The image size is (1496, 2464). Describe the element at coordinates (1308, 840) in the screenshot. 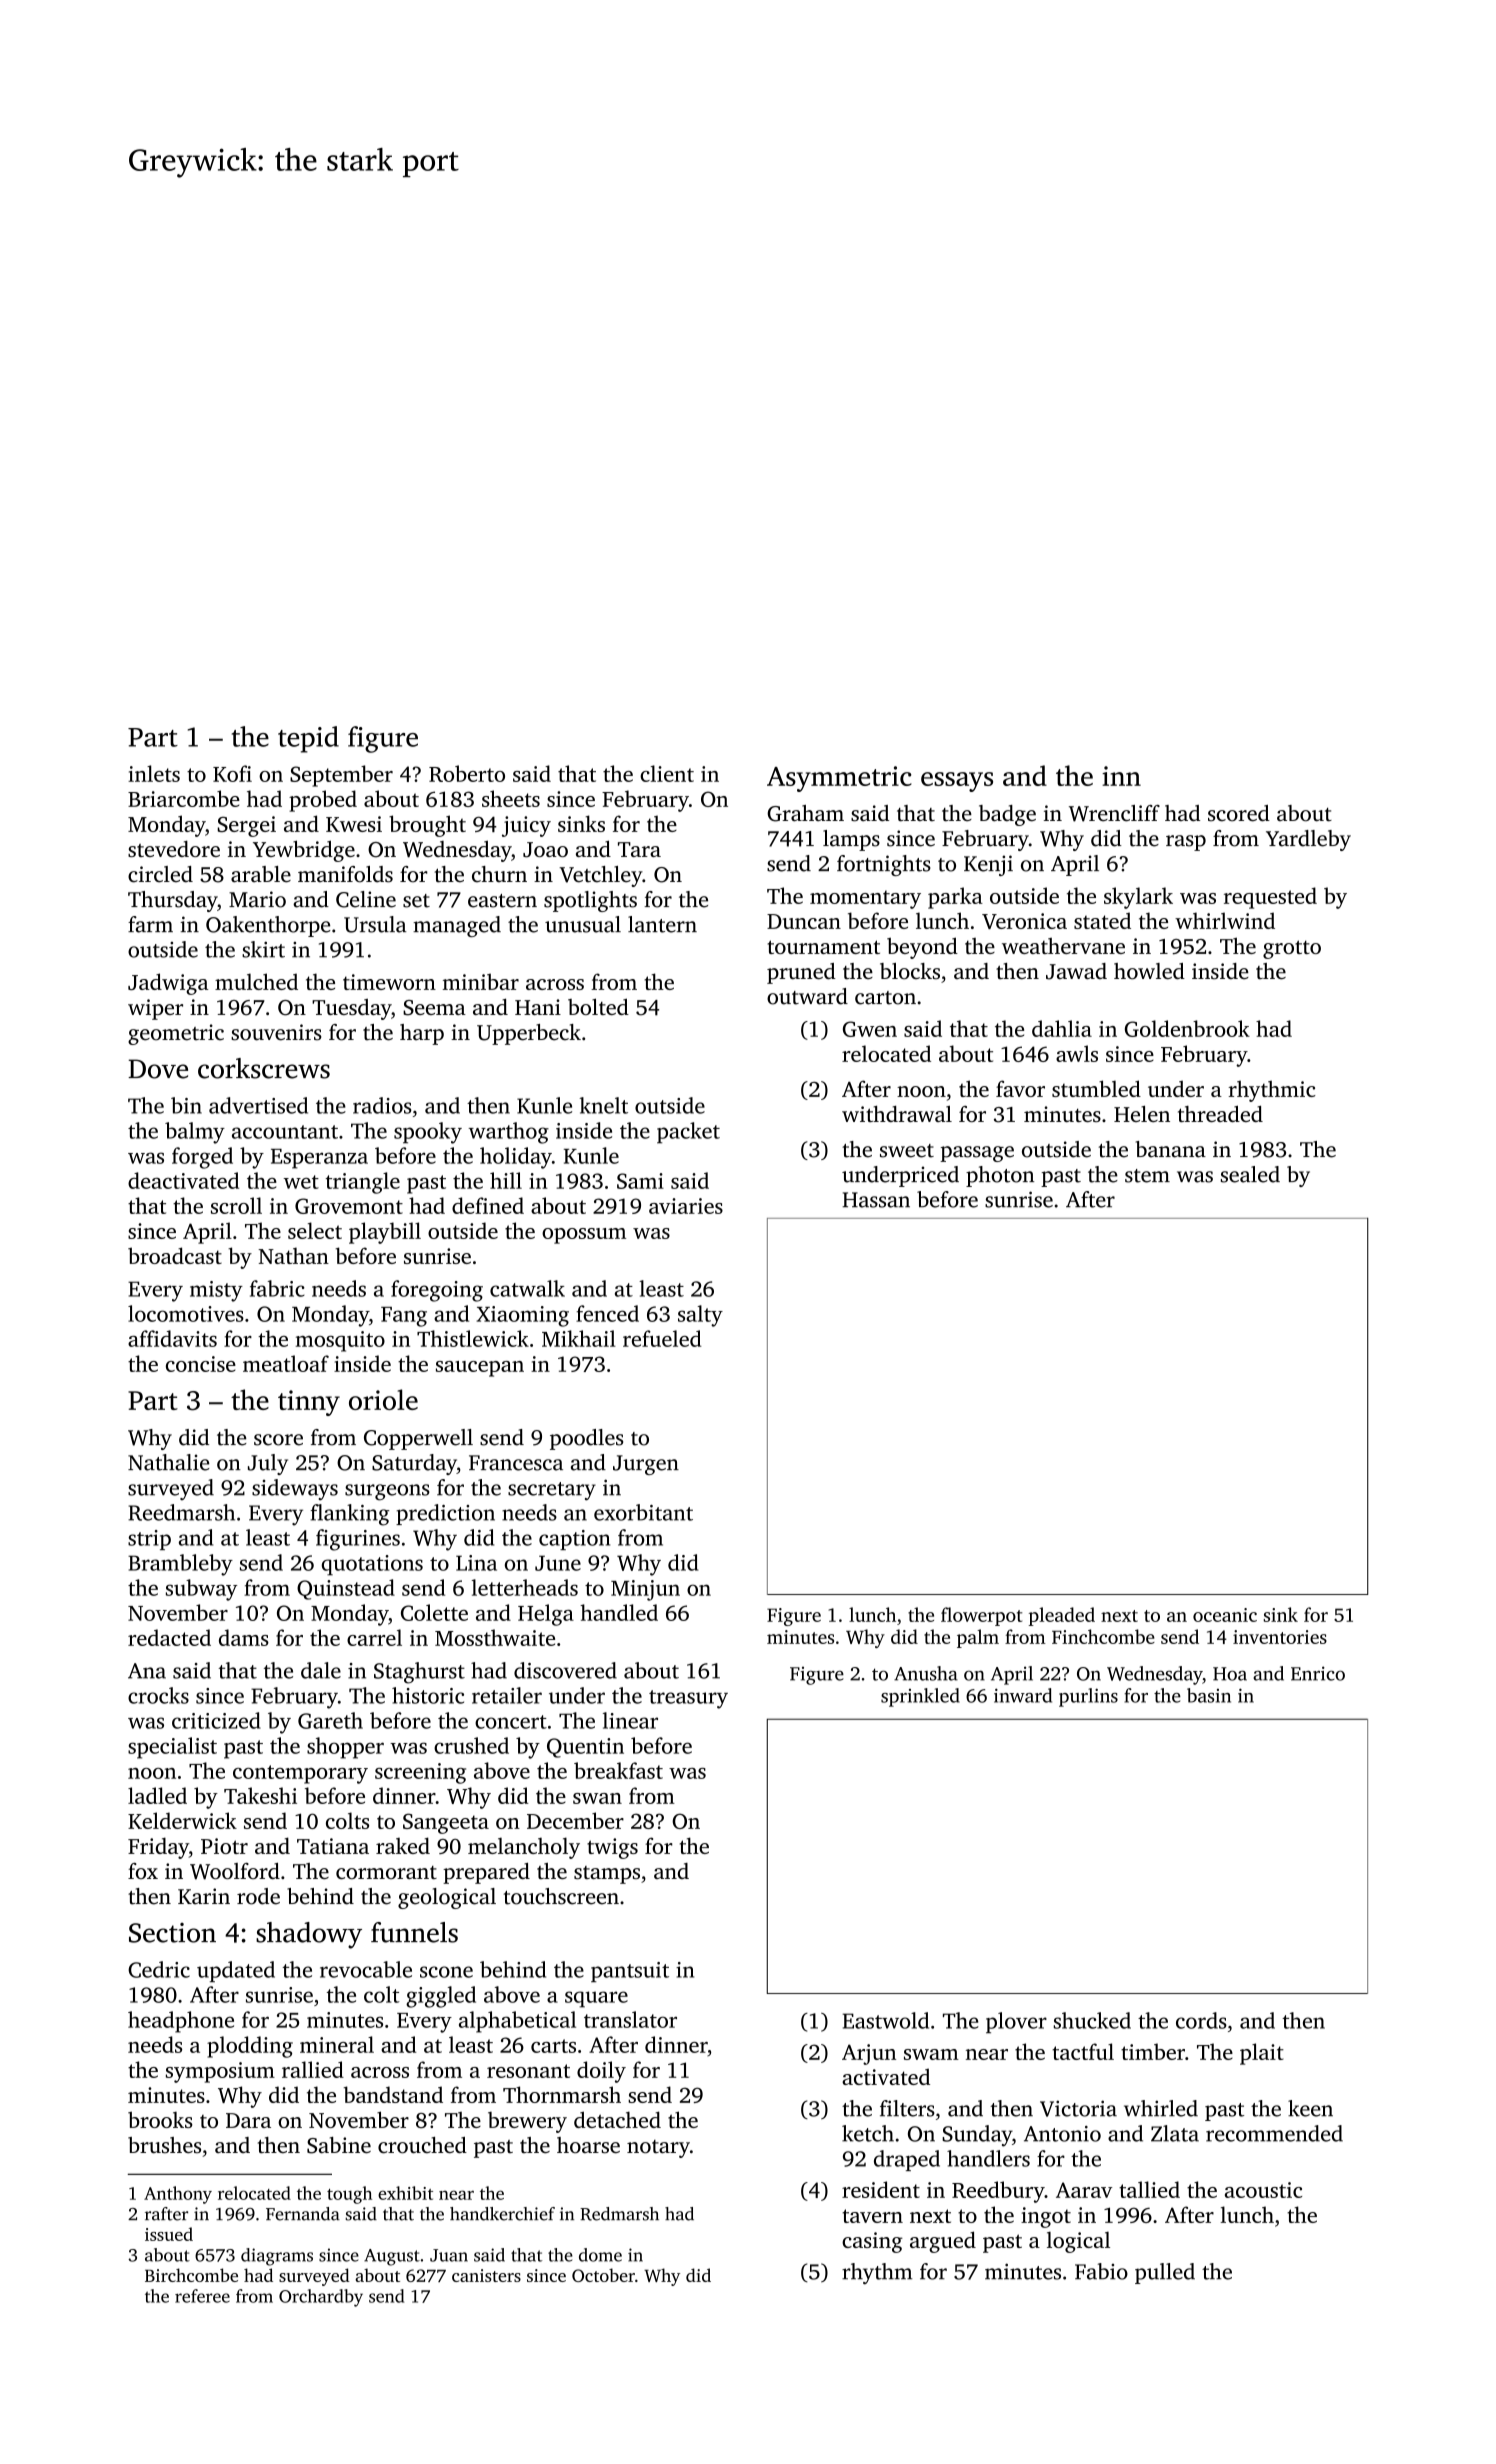

I see `Yardleby` at that location.
